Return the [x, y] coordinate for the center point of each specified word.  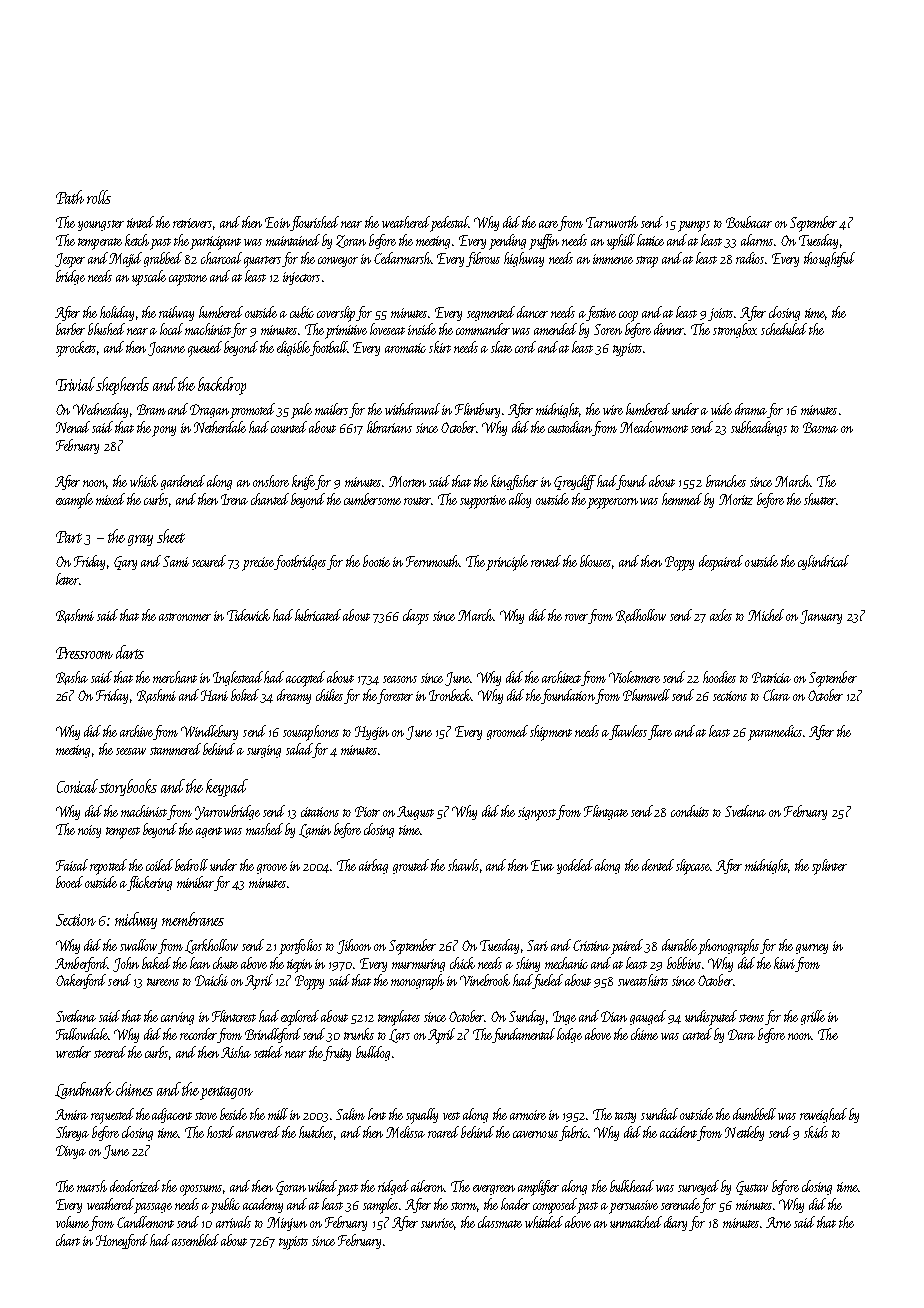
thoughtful [829, 259]
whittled [544, 1222]
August [415, 813]
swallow [138, 945]
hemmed [682, 499]
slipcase [693, 867]
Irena [234, 499]
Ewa [542, 865]
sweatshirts [643, 980]
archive [136, 731]
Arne [778, 1222]
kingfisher [514, 482]
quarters [262, 262]
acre [549, 226]
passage [153, 1208]
